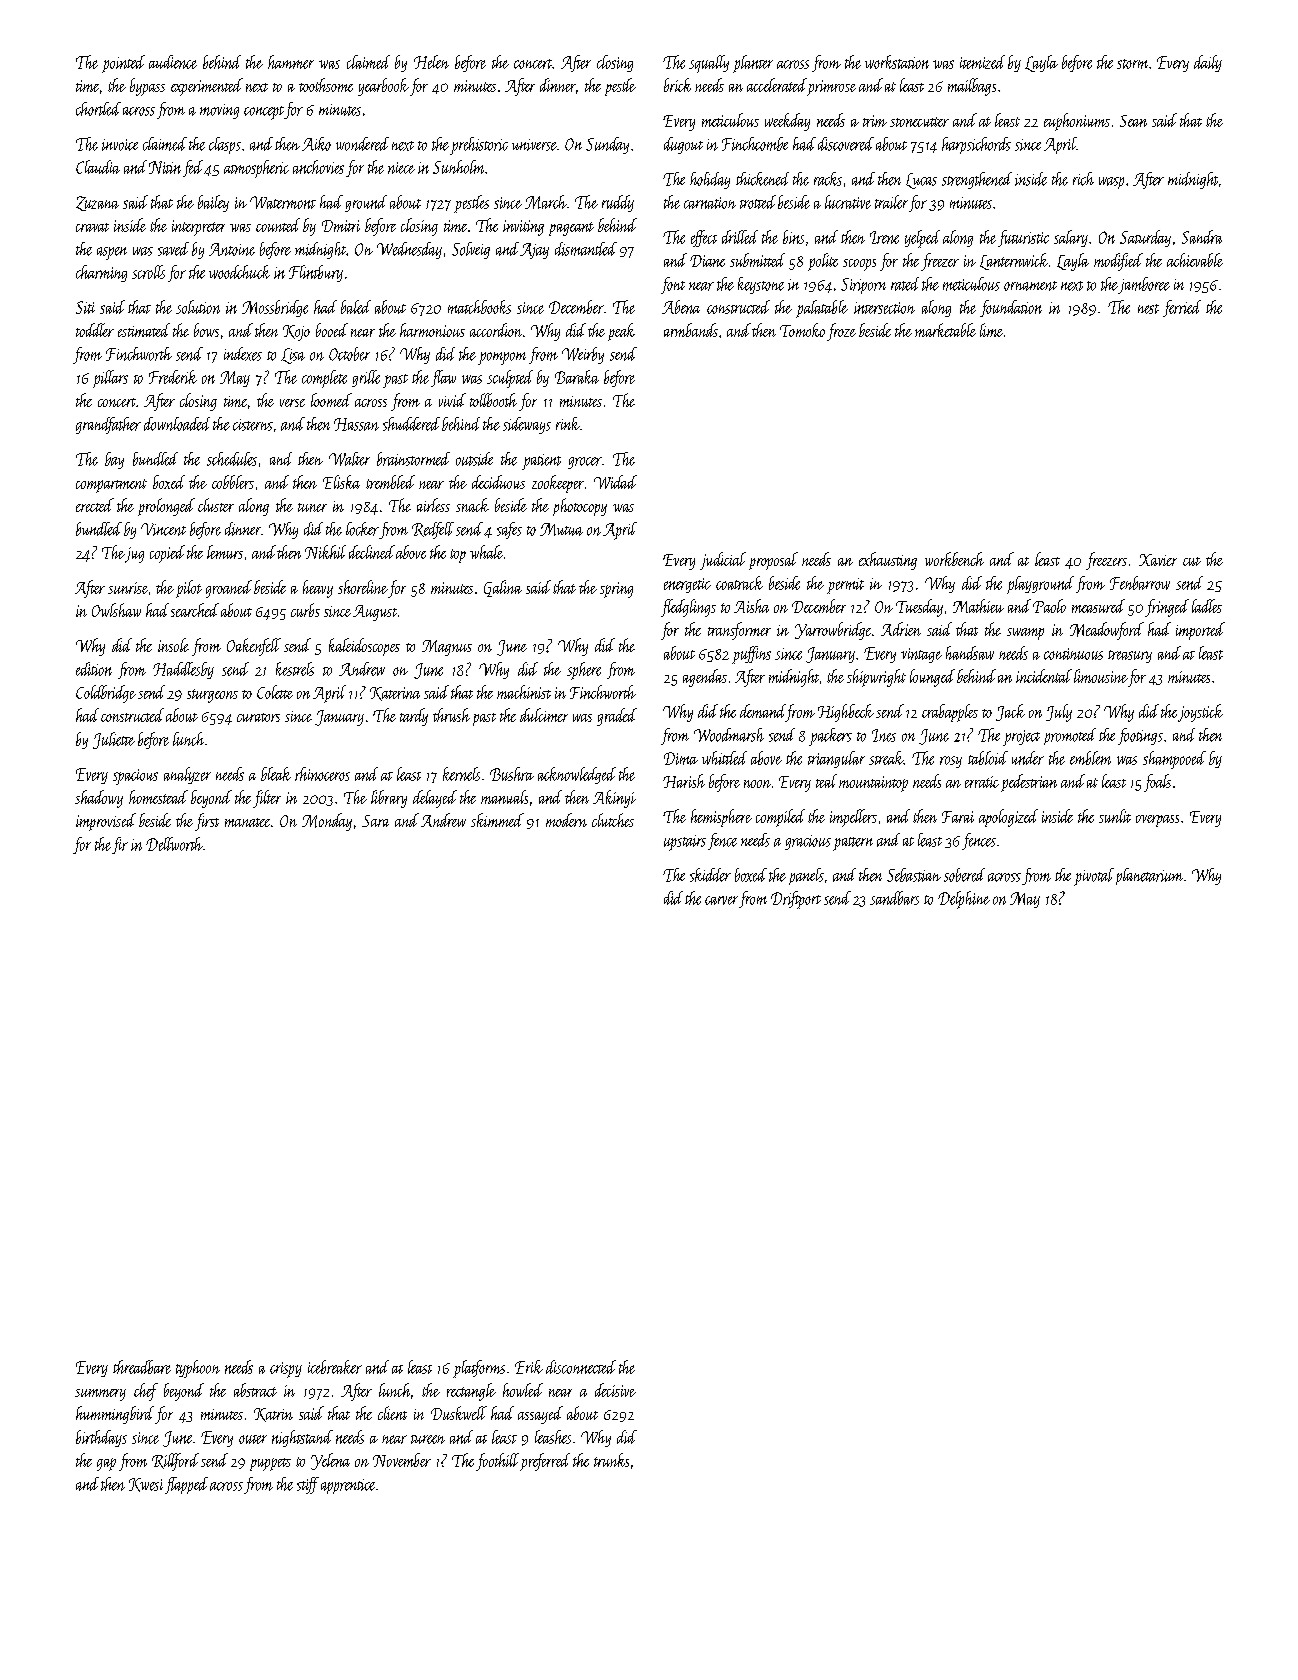 The width and height of the screenshot is (1298, 1680). I want to click on clasps, so click(225, 145).
